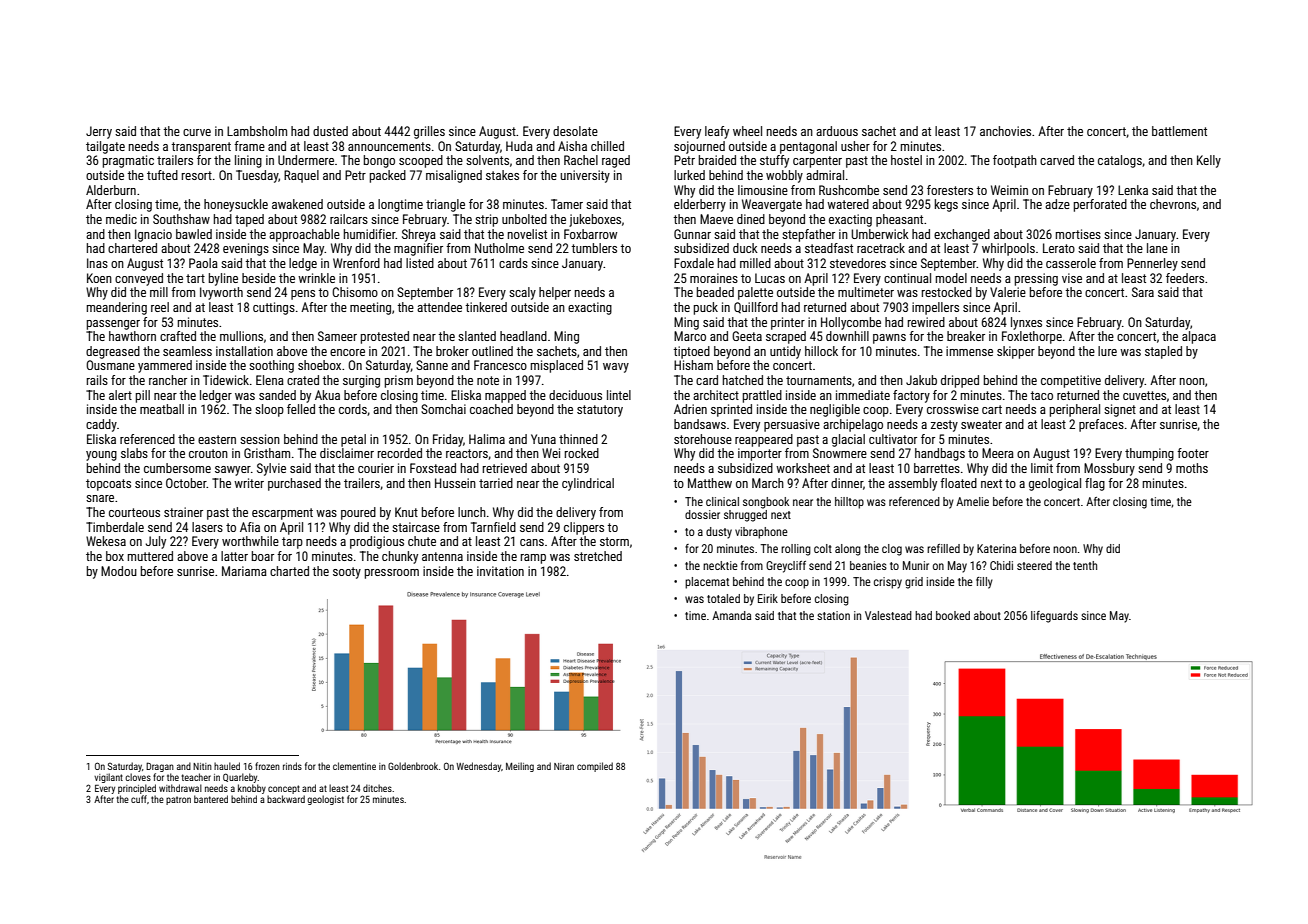 The width and height of the document is (1308, 924). Describe the element at coordinates (1143, 292) in the document. I see `Sara` at that location.
